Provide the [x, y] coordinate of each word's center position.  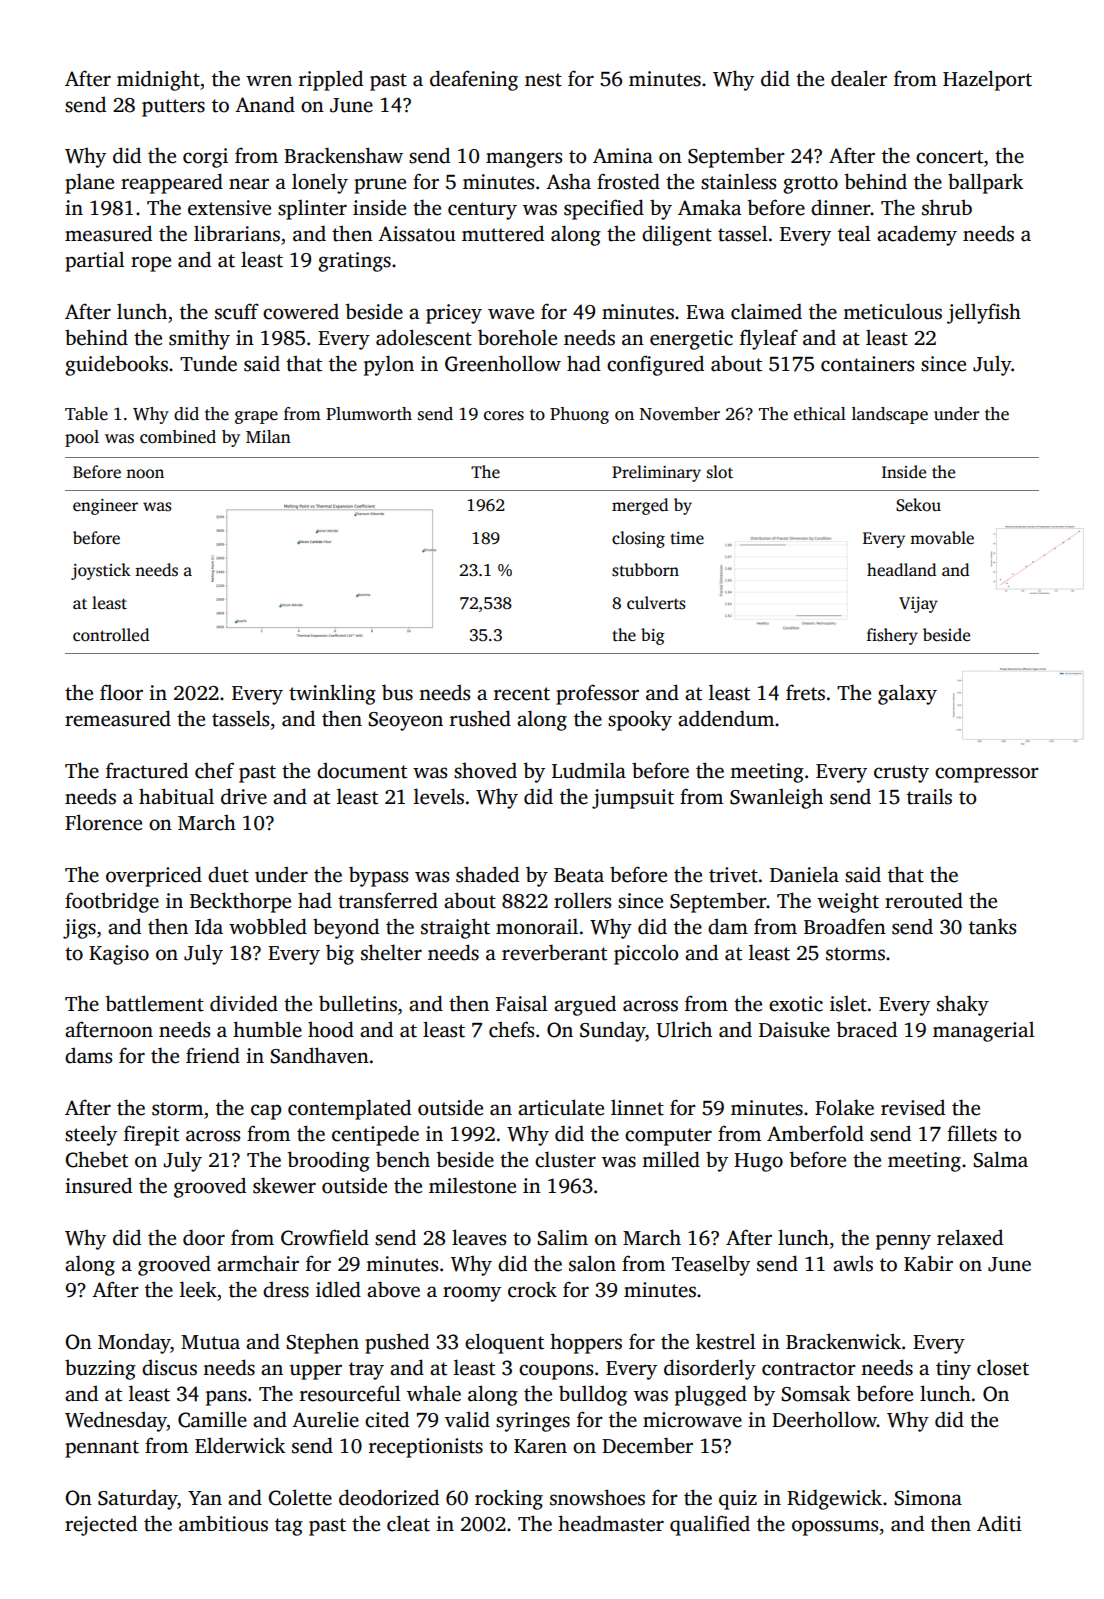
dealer [859, 78]
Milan [268, 436]
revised [913, 1107]
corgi [205, 158]
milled [671, 1159]
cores [504, 416]
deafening [474, 80]
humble [267, 1029]
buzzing [100, 1369]
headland [901, 570]
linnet [637, 1108]
